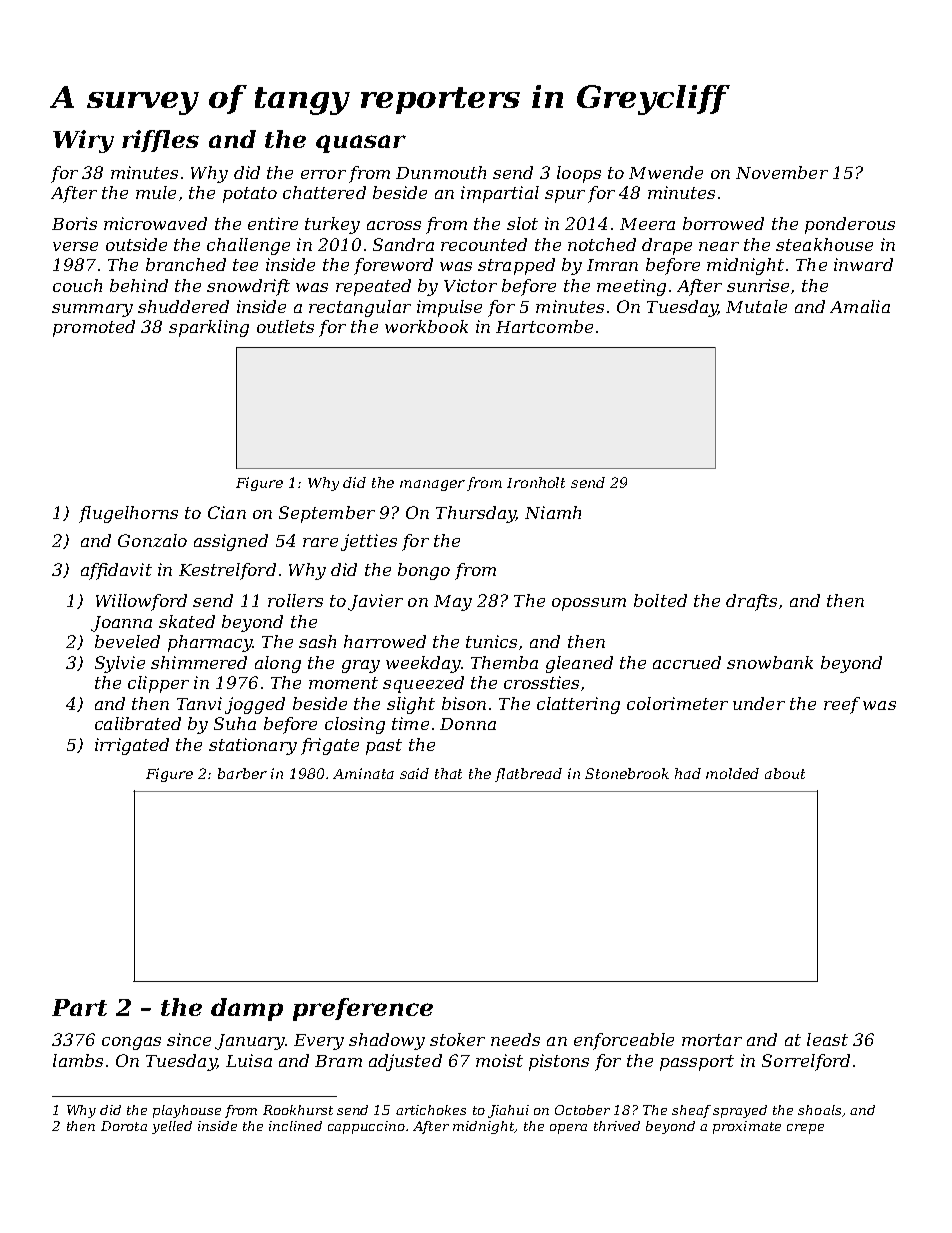  Describe the element at coordinates (863, 264) in the screenshot. I see `inward` at that location.
